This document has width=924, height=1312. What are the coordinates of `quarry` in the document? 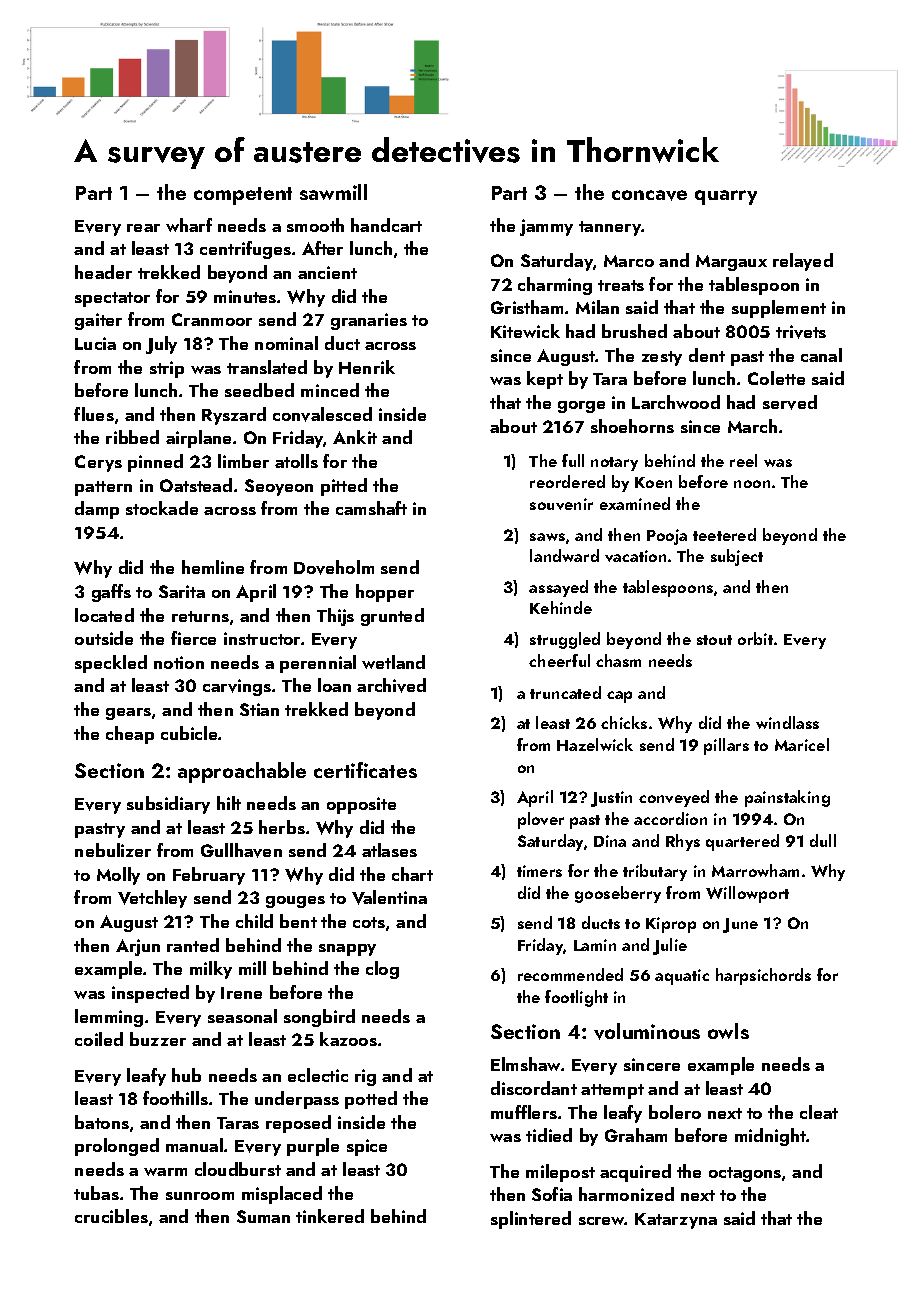 It's located at (726, 197).
